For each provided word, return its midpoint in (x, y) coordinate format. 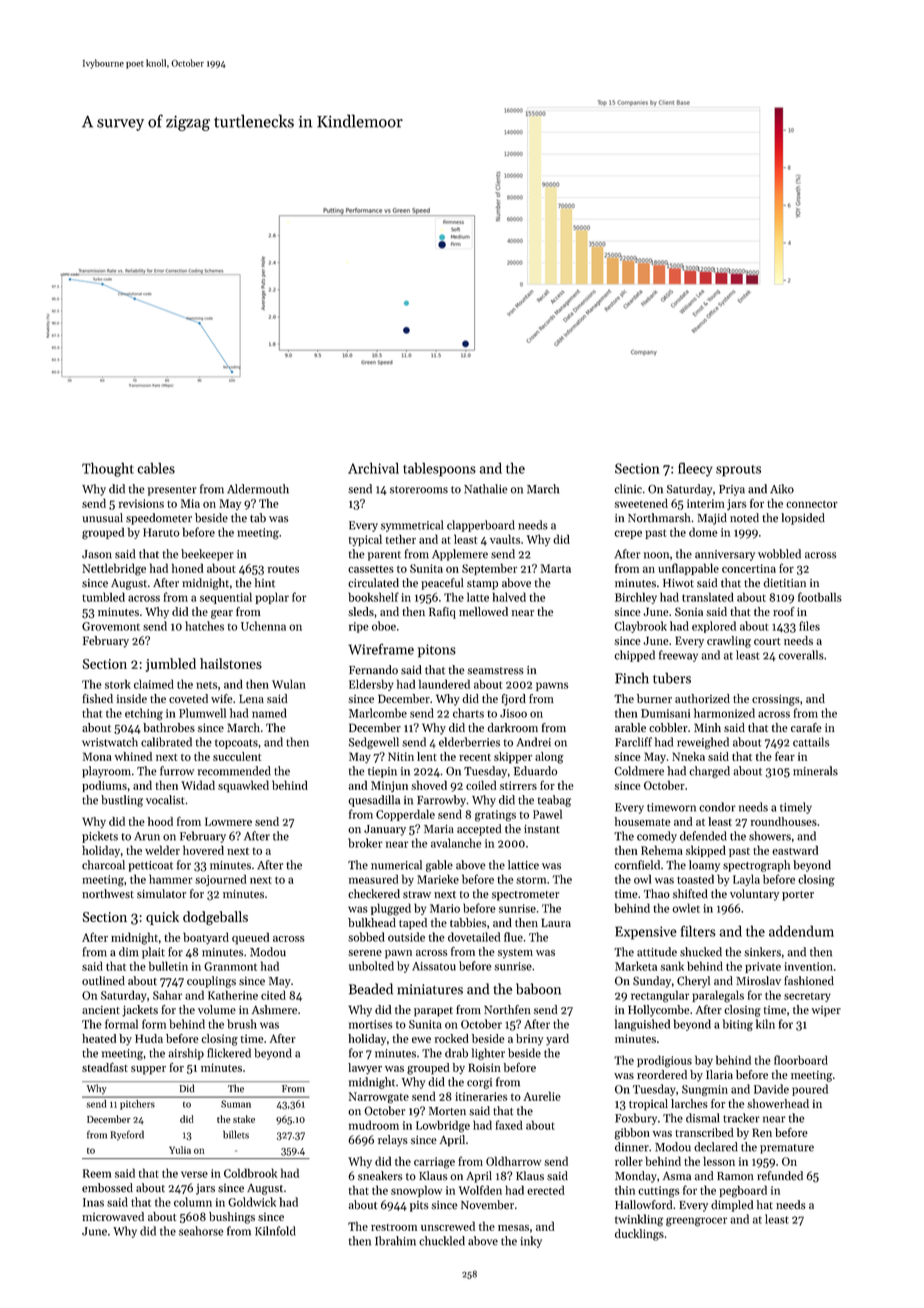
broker (365, 843)
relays (393, 1141)
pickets (100, 837)
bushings (232, 1218)
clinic (628, 489)
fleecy (695, 469)
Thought (108, 469)
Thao (657, 894)
